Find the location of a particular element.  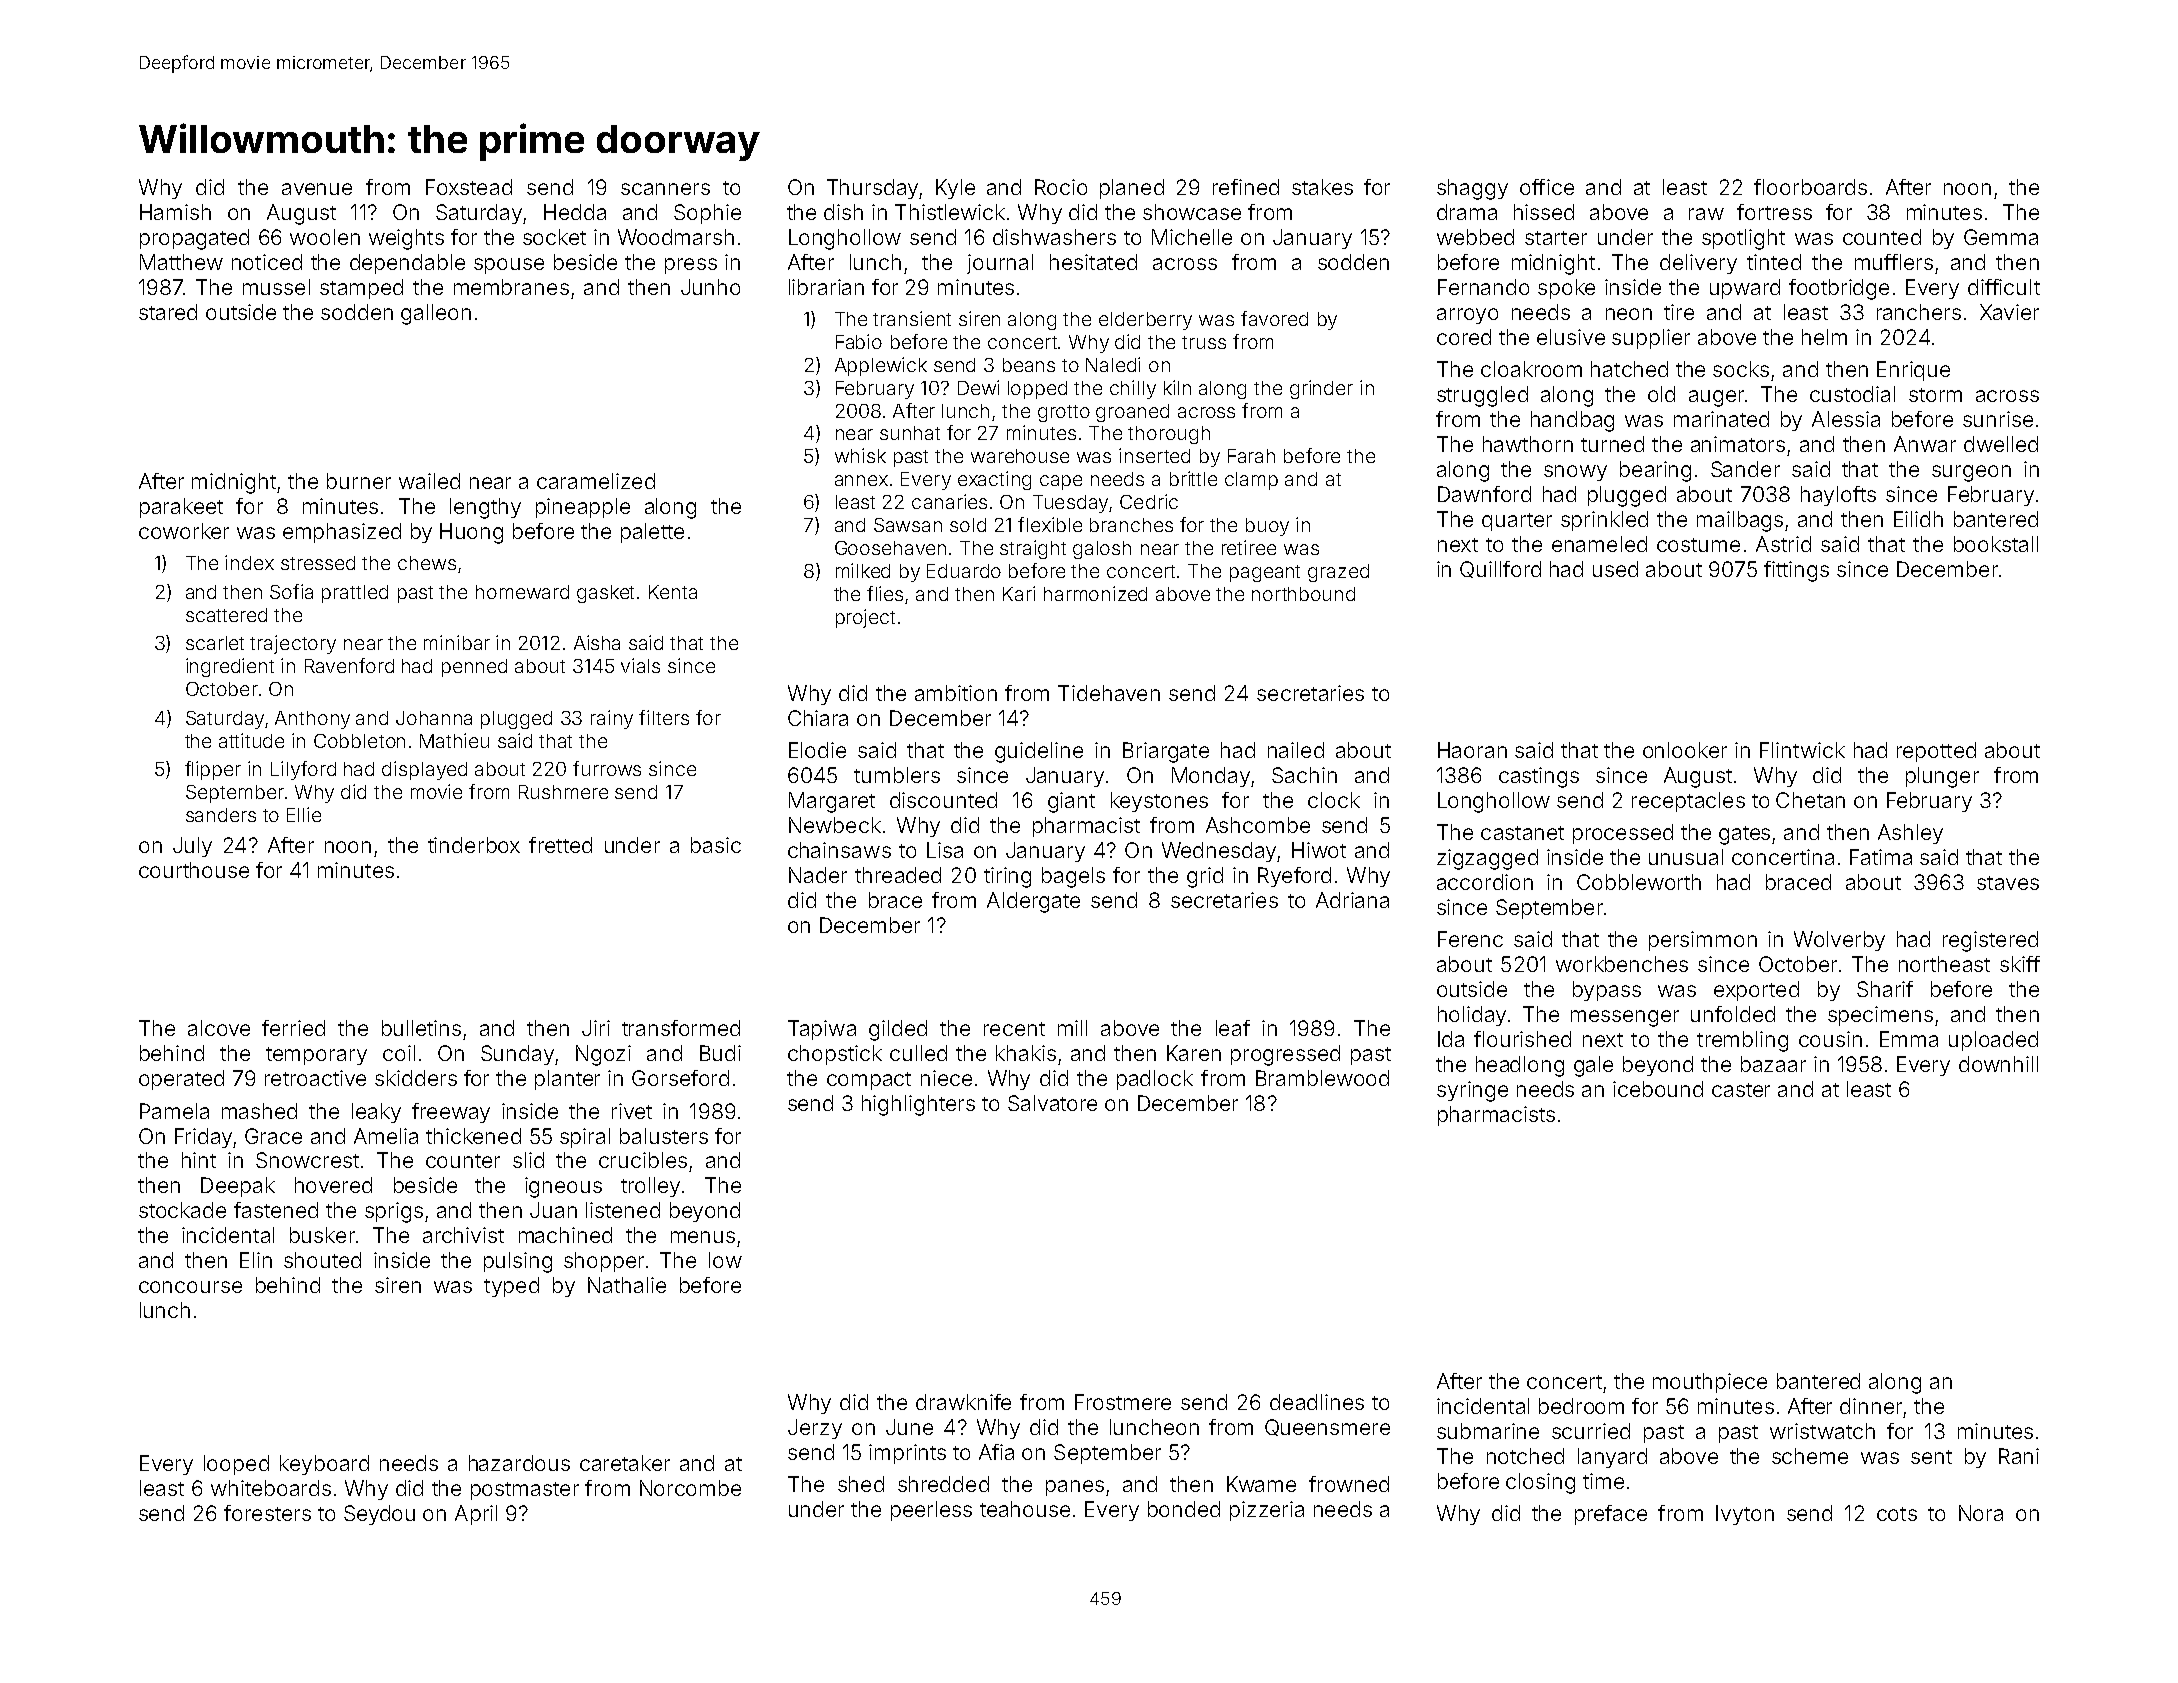

avenue is located at coordinates (317, 189).
